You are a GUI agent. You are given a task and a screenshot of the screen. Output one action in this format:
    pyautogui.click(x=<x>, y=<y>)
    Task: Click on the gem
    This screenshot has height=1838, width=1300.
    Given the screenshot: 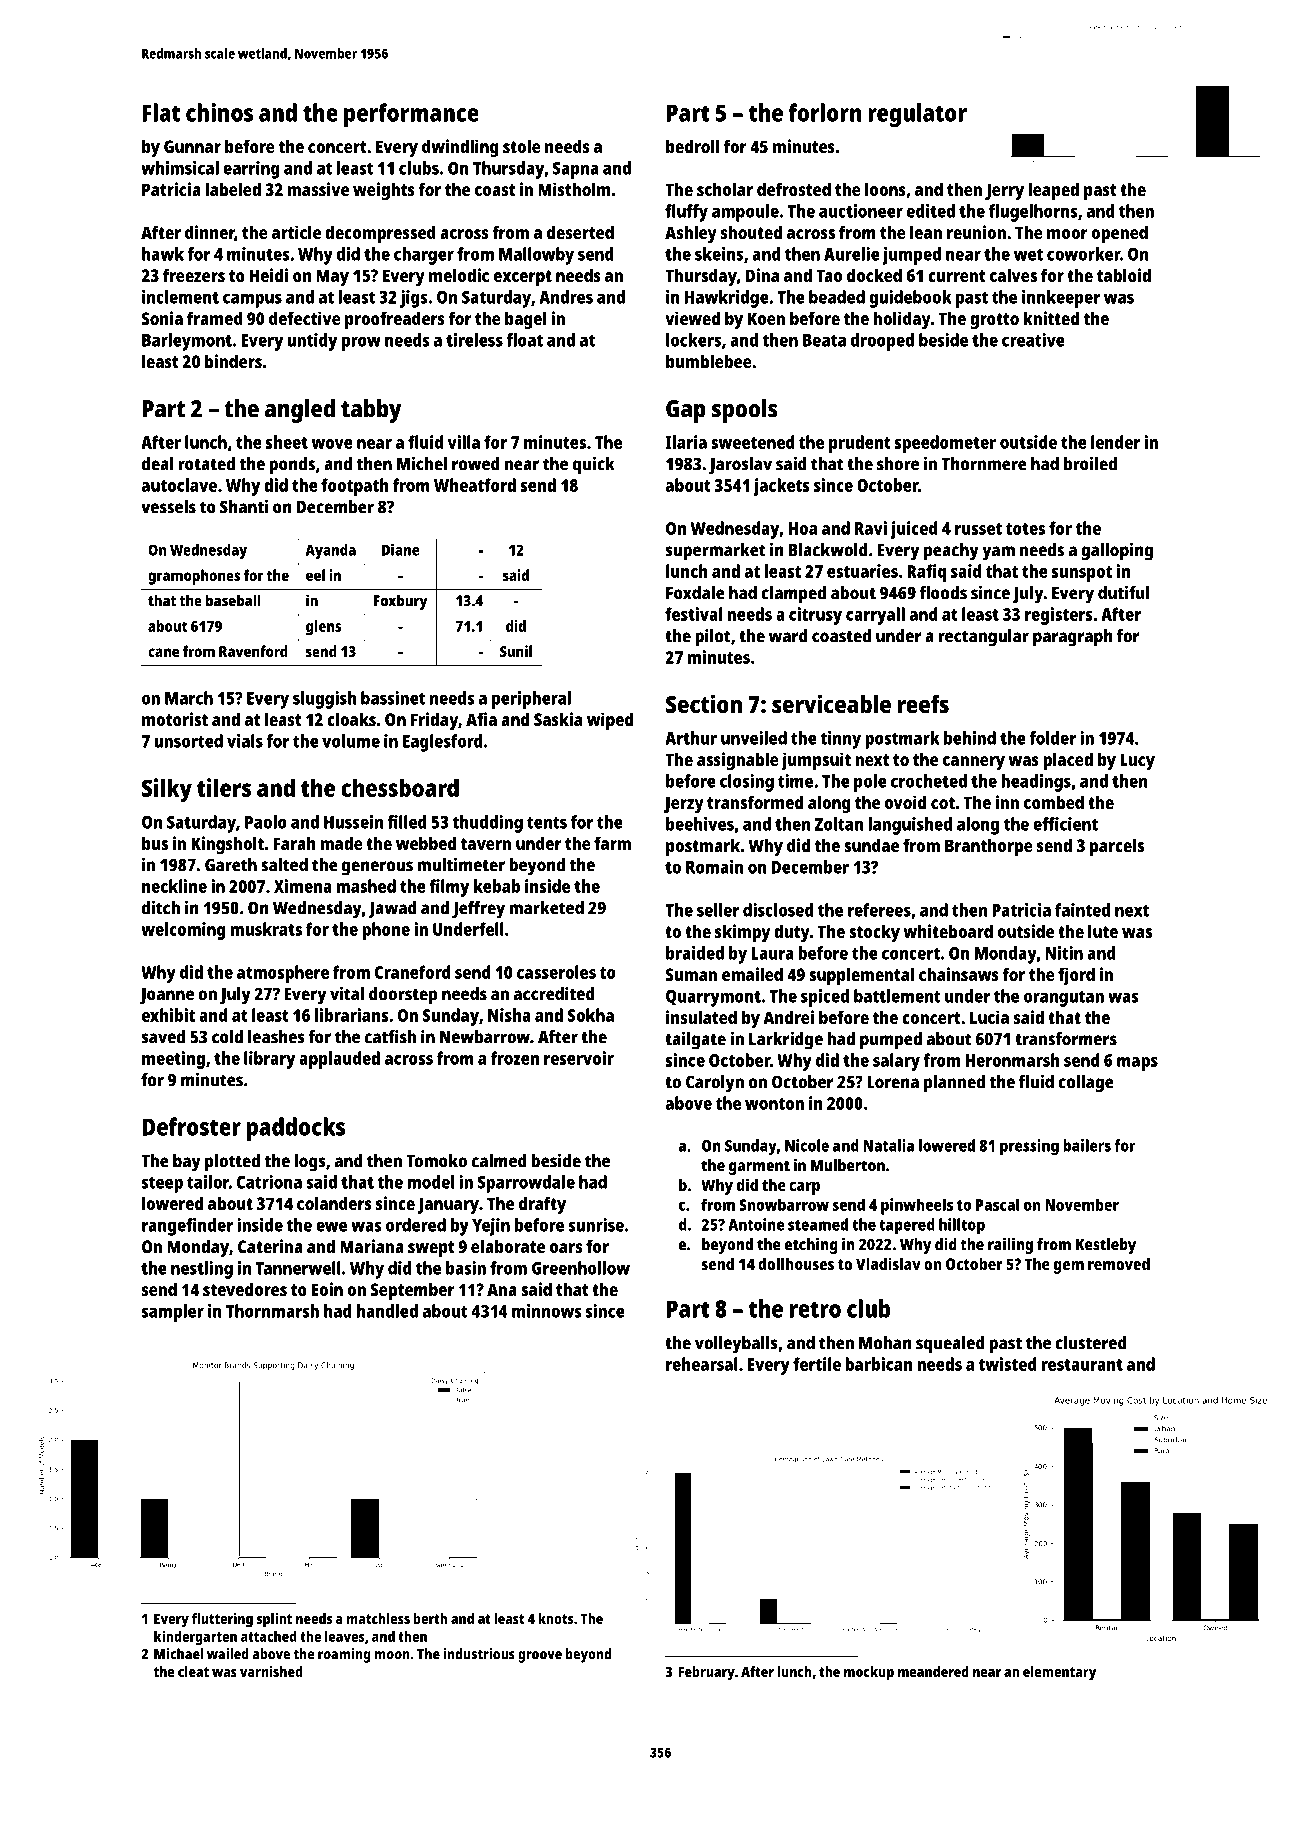 What is the action you would take?
    pyautogui.click(x=1069, y=1267)
